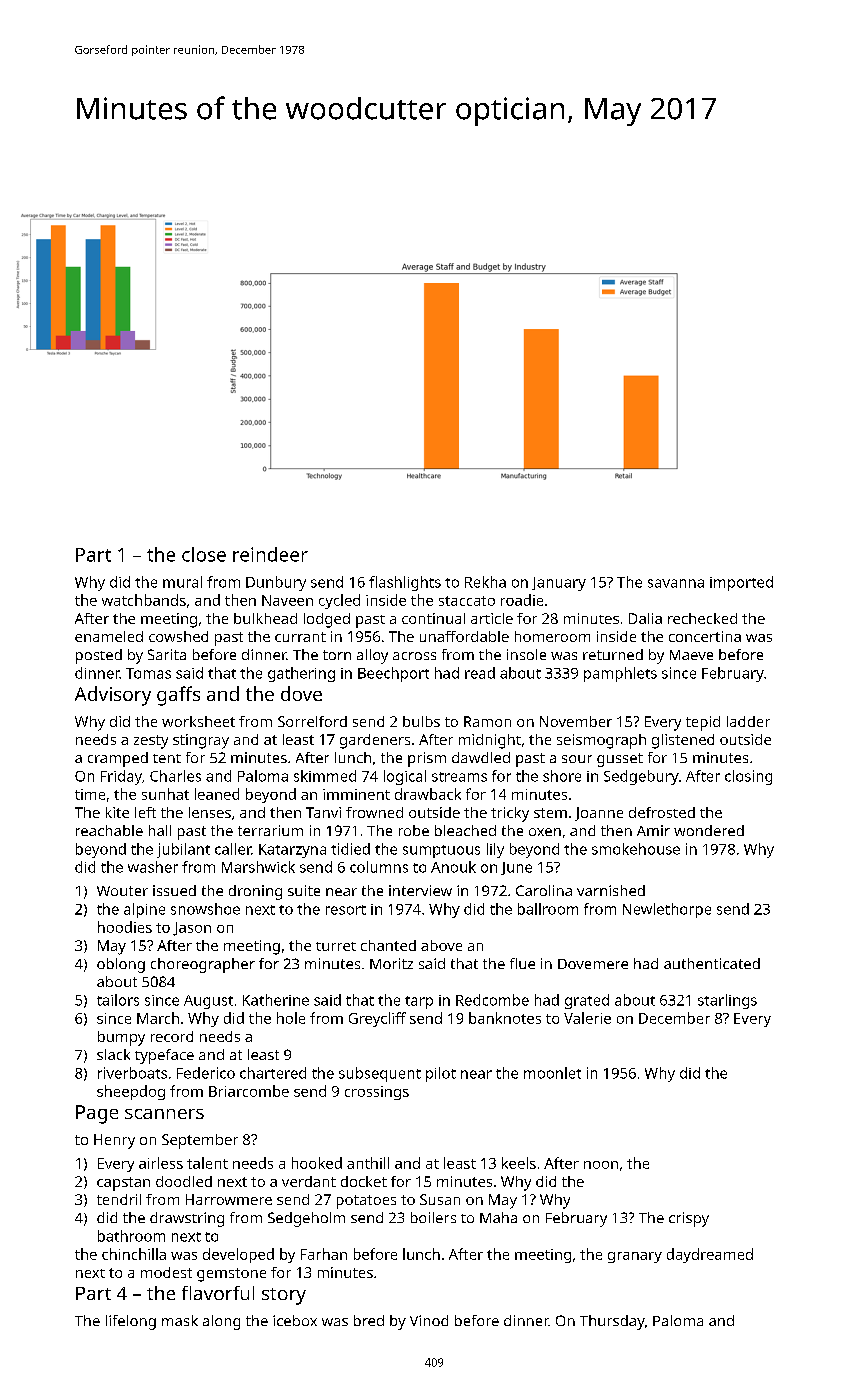 This screenshot has height=1400, width=849. I want to click on lenses, so click(210, 812).
